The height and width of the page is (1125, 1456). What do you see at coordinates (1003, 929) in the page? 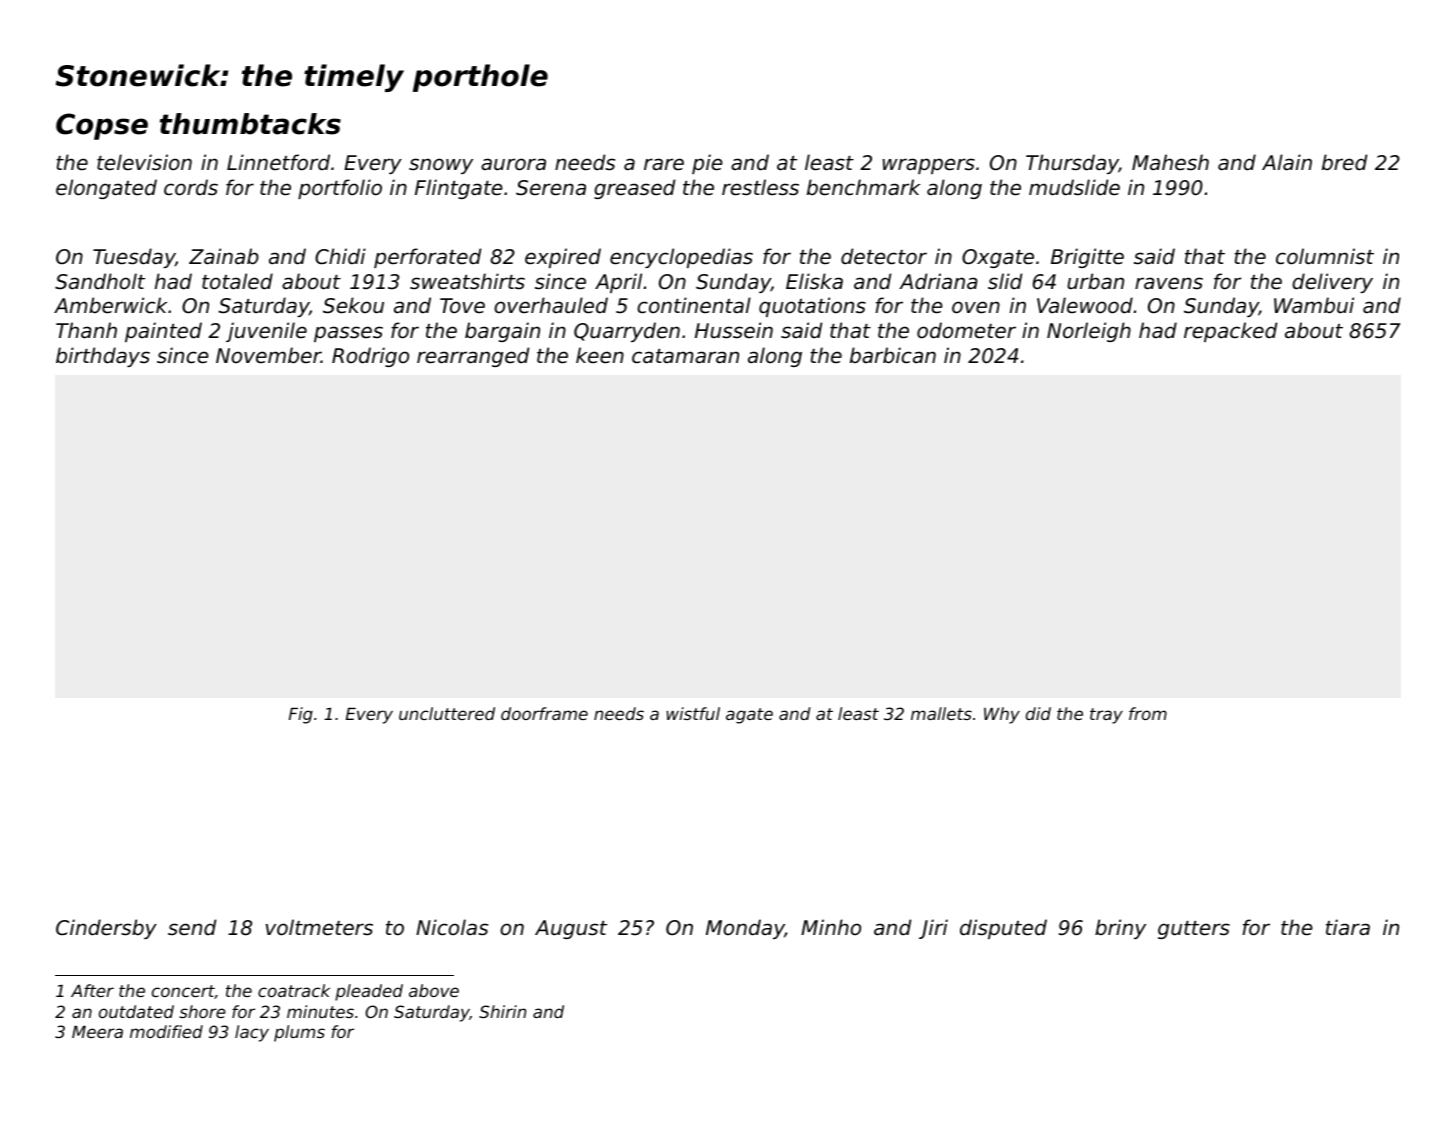
I see `disputed` at bounding box center [1003, 929].
